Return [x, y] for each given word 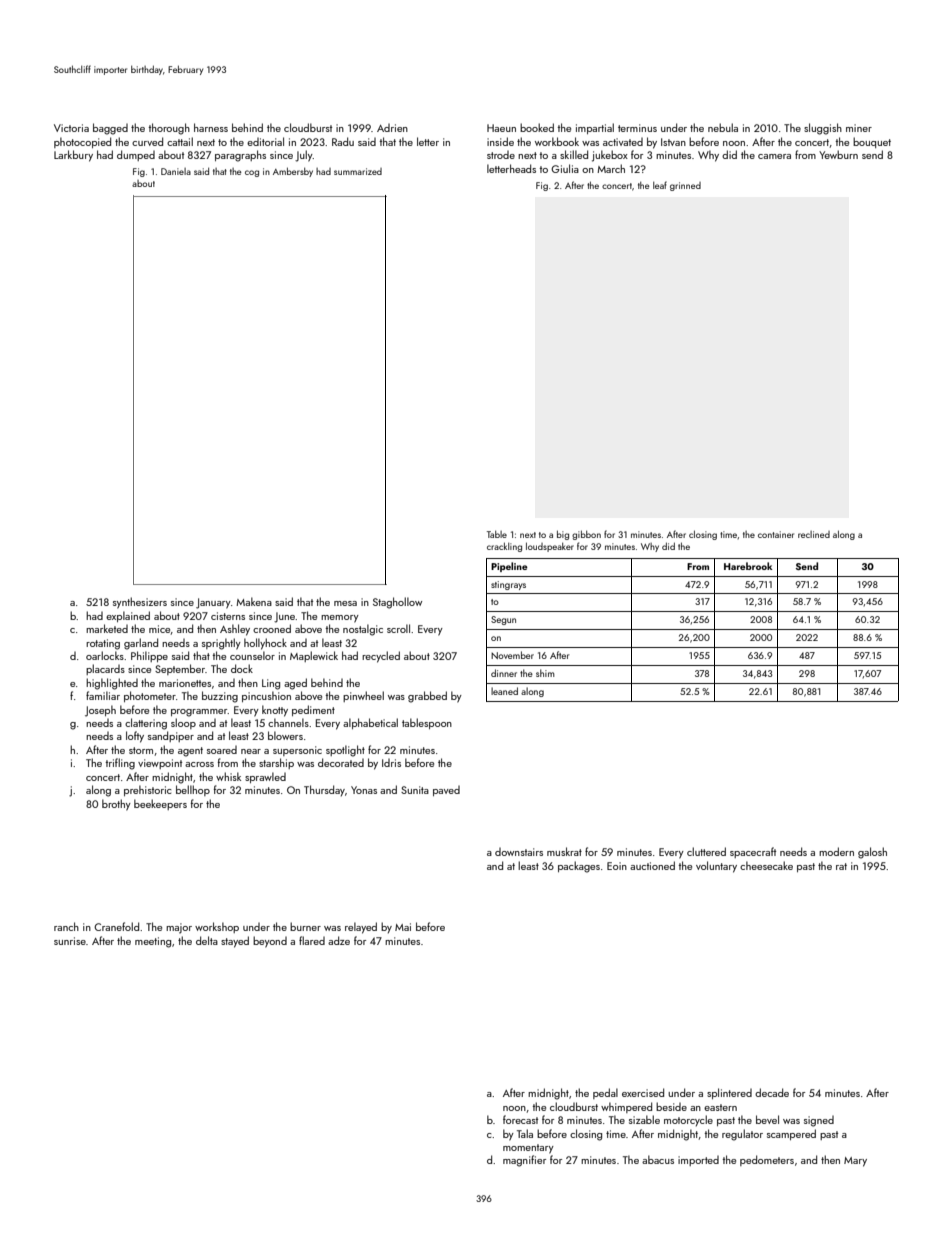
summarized [358, 171]
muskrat [564, 851]
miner [859, 128]
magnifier [524, 1161]
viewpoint [160, 764]
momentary [528, 1149]
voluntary [716, 867]
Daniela [176, 171]
